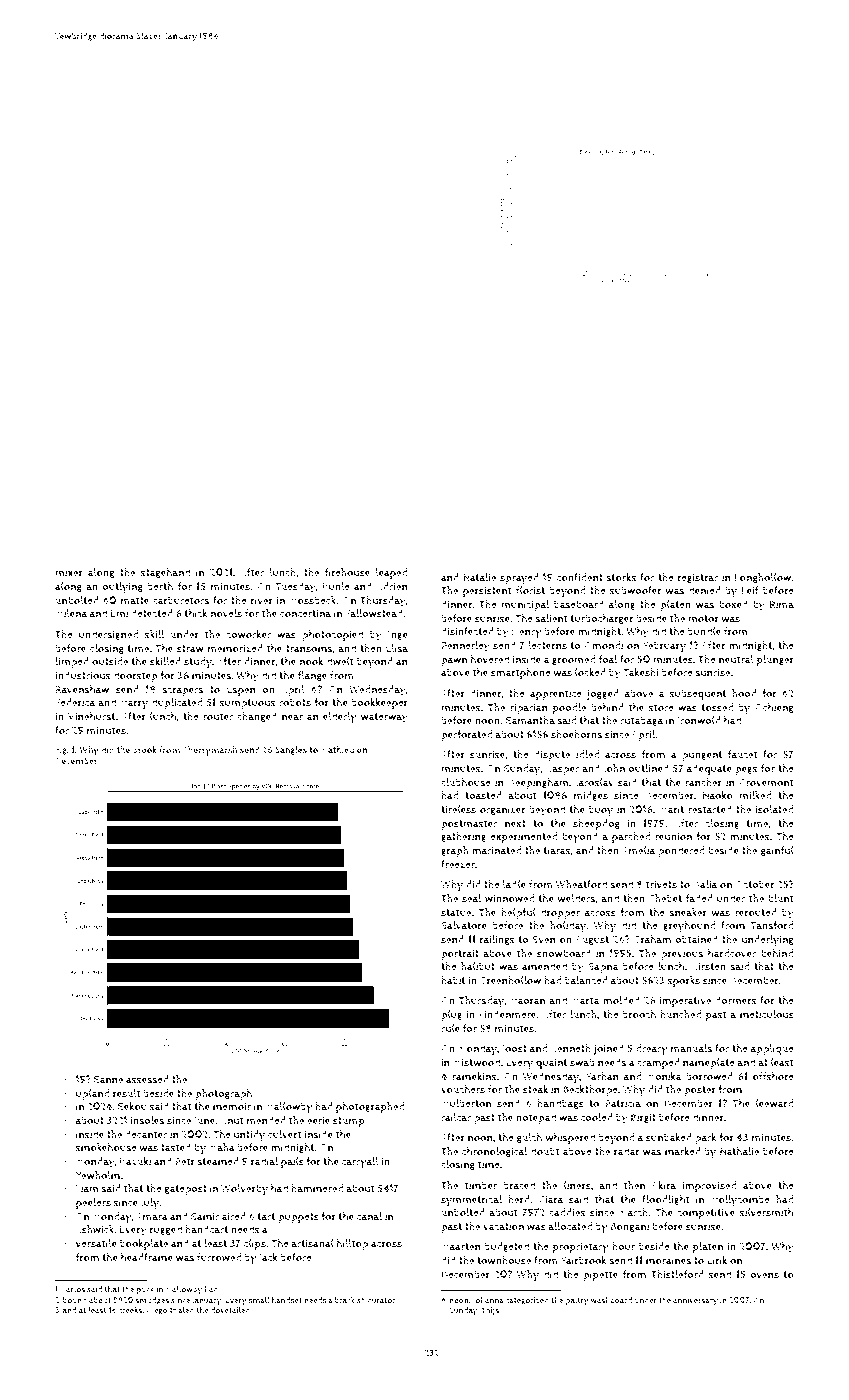 This screenshot has width=849, height=1400. I want to click on silversmith, so click(766, 1212).
